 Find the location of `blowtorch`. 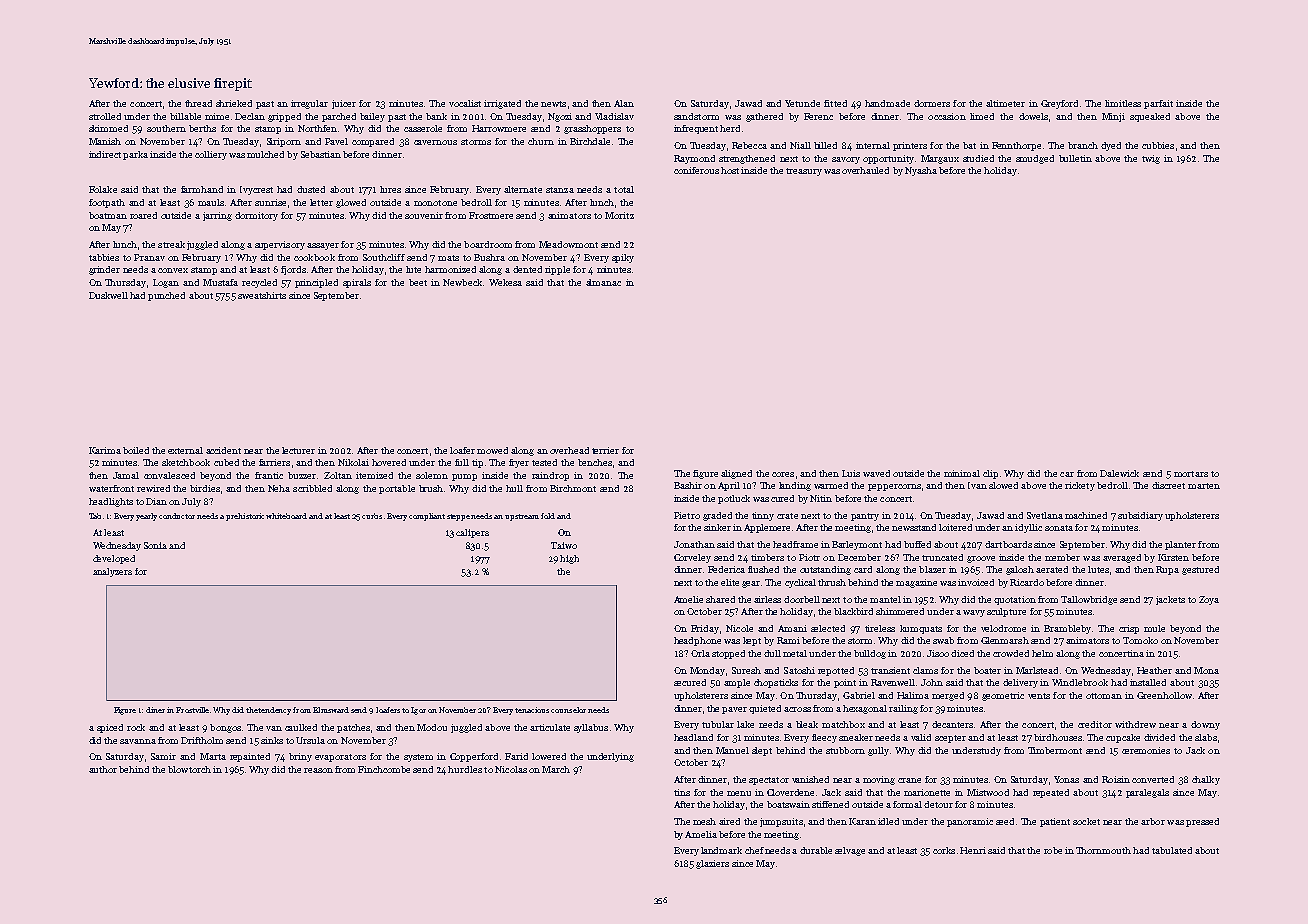

blowtorch is located at coordinates (189, 769).
